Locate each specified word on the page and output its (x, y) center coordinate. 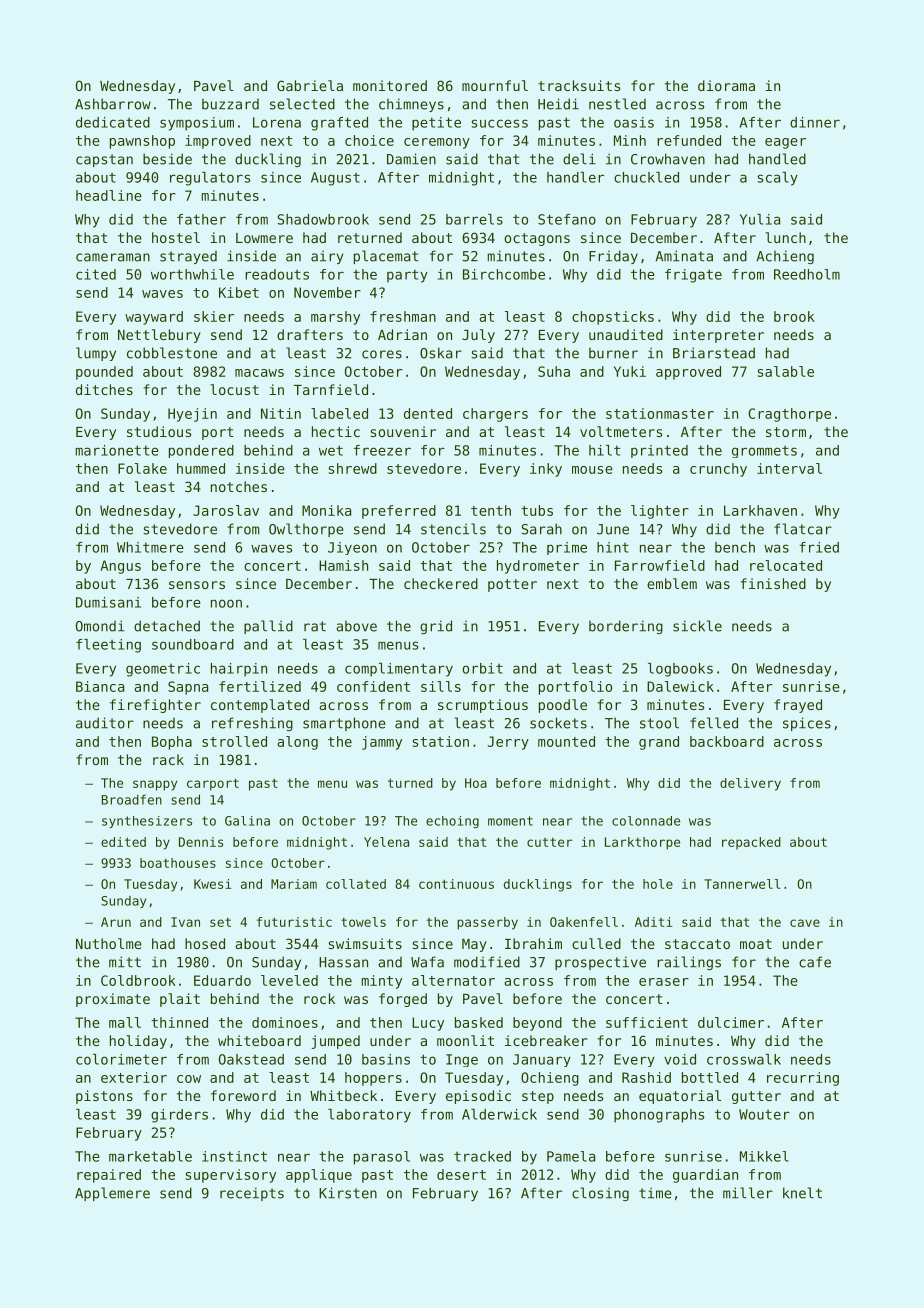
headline (109, 195)
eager (785, 143)
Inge (462, 1060)
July (478, 336)
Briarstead (714, 353)
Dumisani (108, 602)
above (356, 626)
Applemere (112, 1194)
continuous (456, 884)
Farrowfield (660, 565)
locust (234, 389)
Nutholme (109, 943)
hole (658, 884)
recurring (803, 1079)
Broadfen (132, 800)
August (335, 179)
